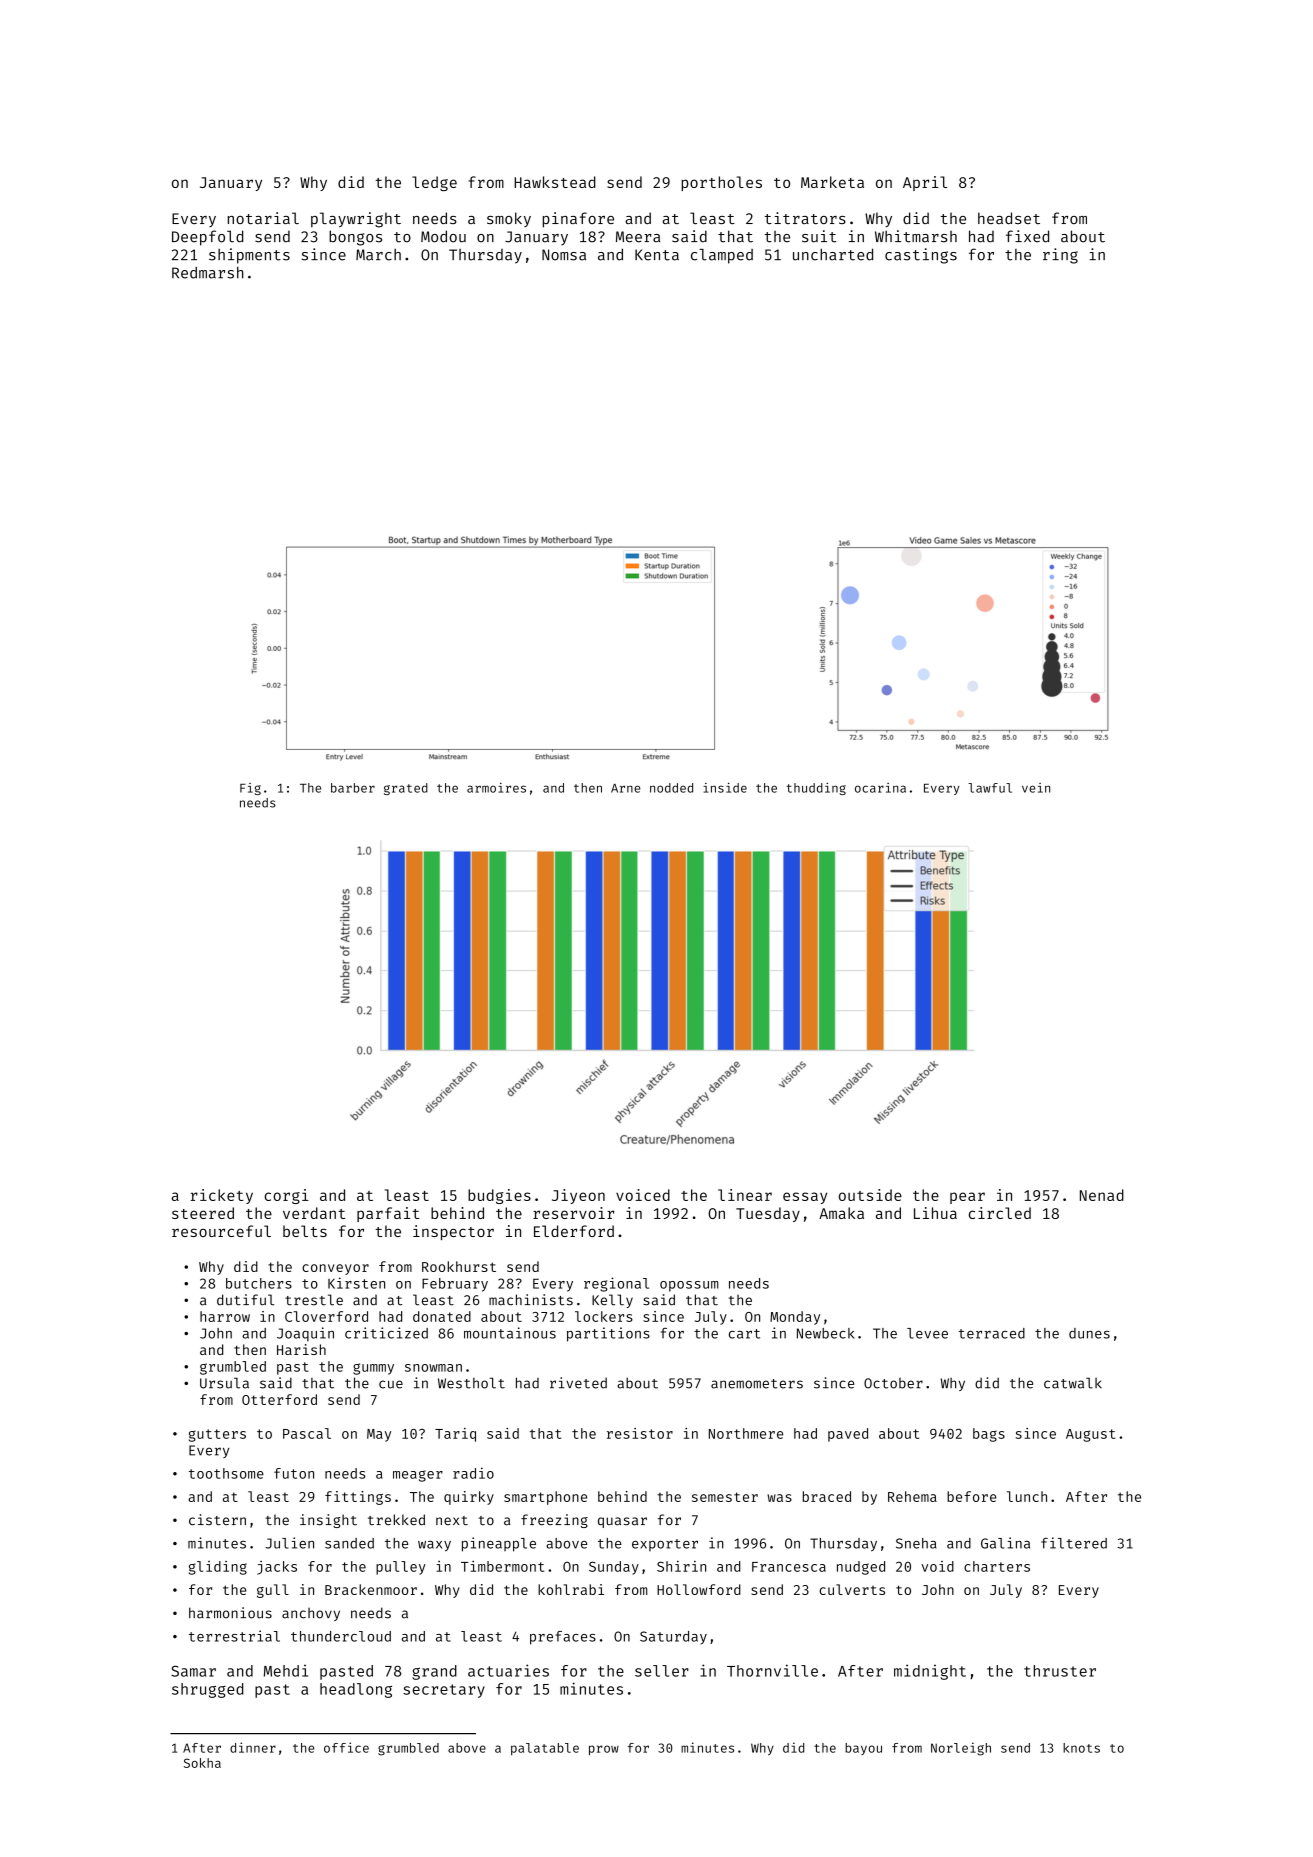  What do you see at coordinates (346, 1747) in the page?
I see `office` at bounding box center [346, 1747].
